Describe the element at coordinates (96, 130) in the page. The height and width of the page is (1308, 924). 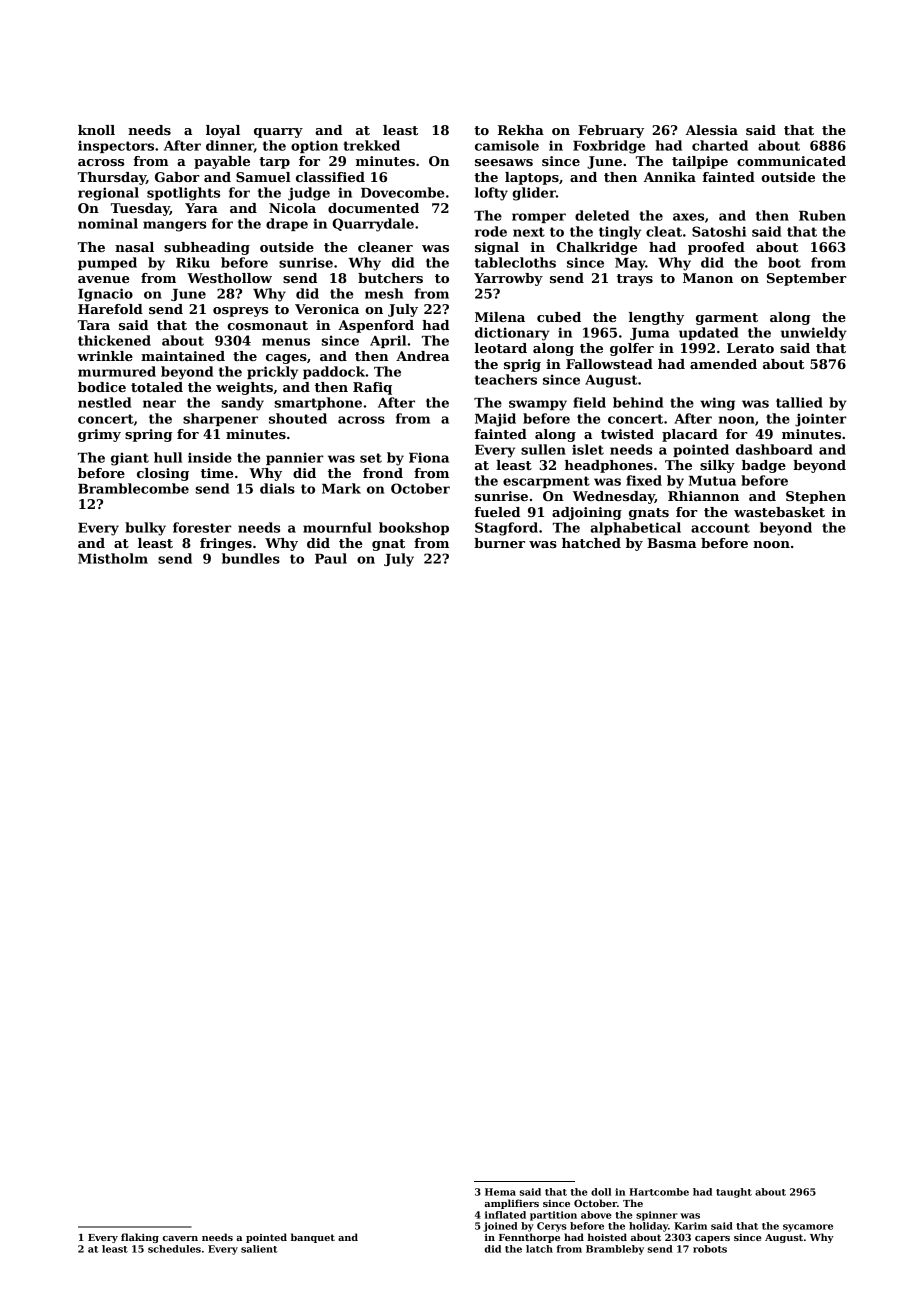
I see `knoll` at that location.
